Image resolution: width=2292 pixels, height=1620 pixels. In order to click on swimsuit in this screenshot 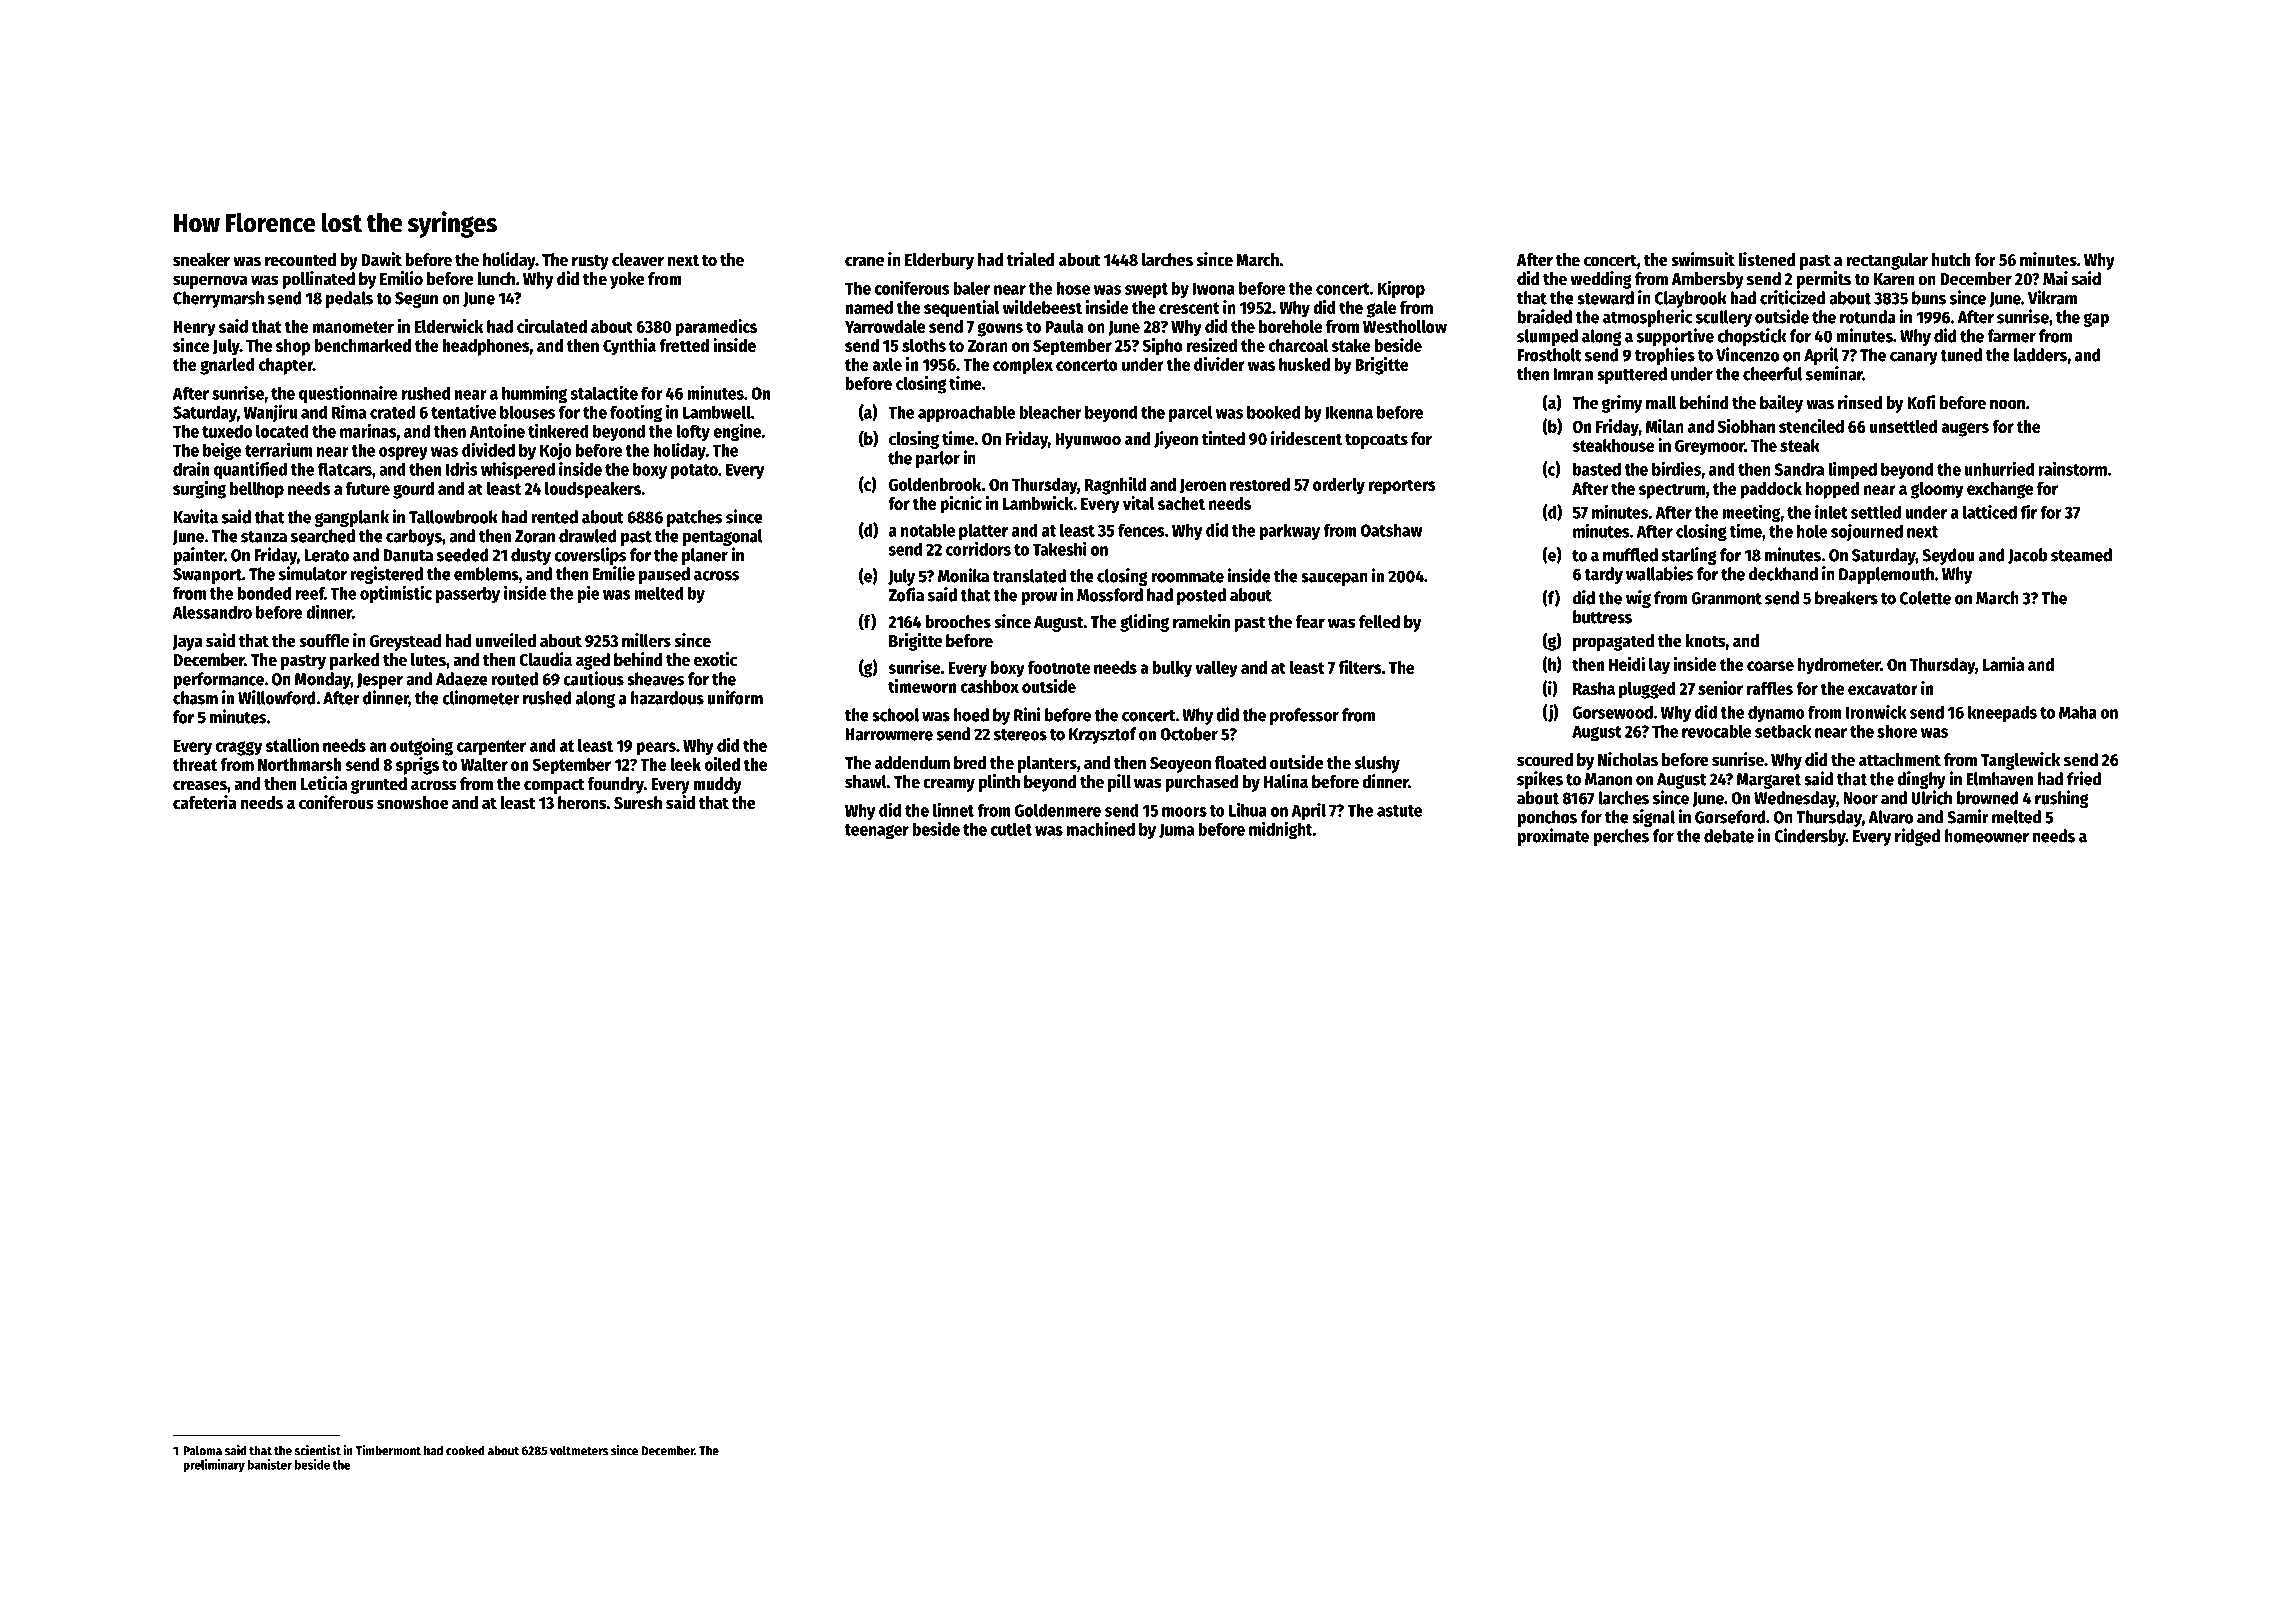, I will do `click(1703, 259)`.
